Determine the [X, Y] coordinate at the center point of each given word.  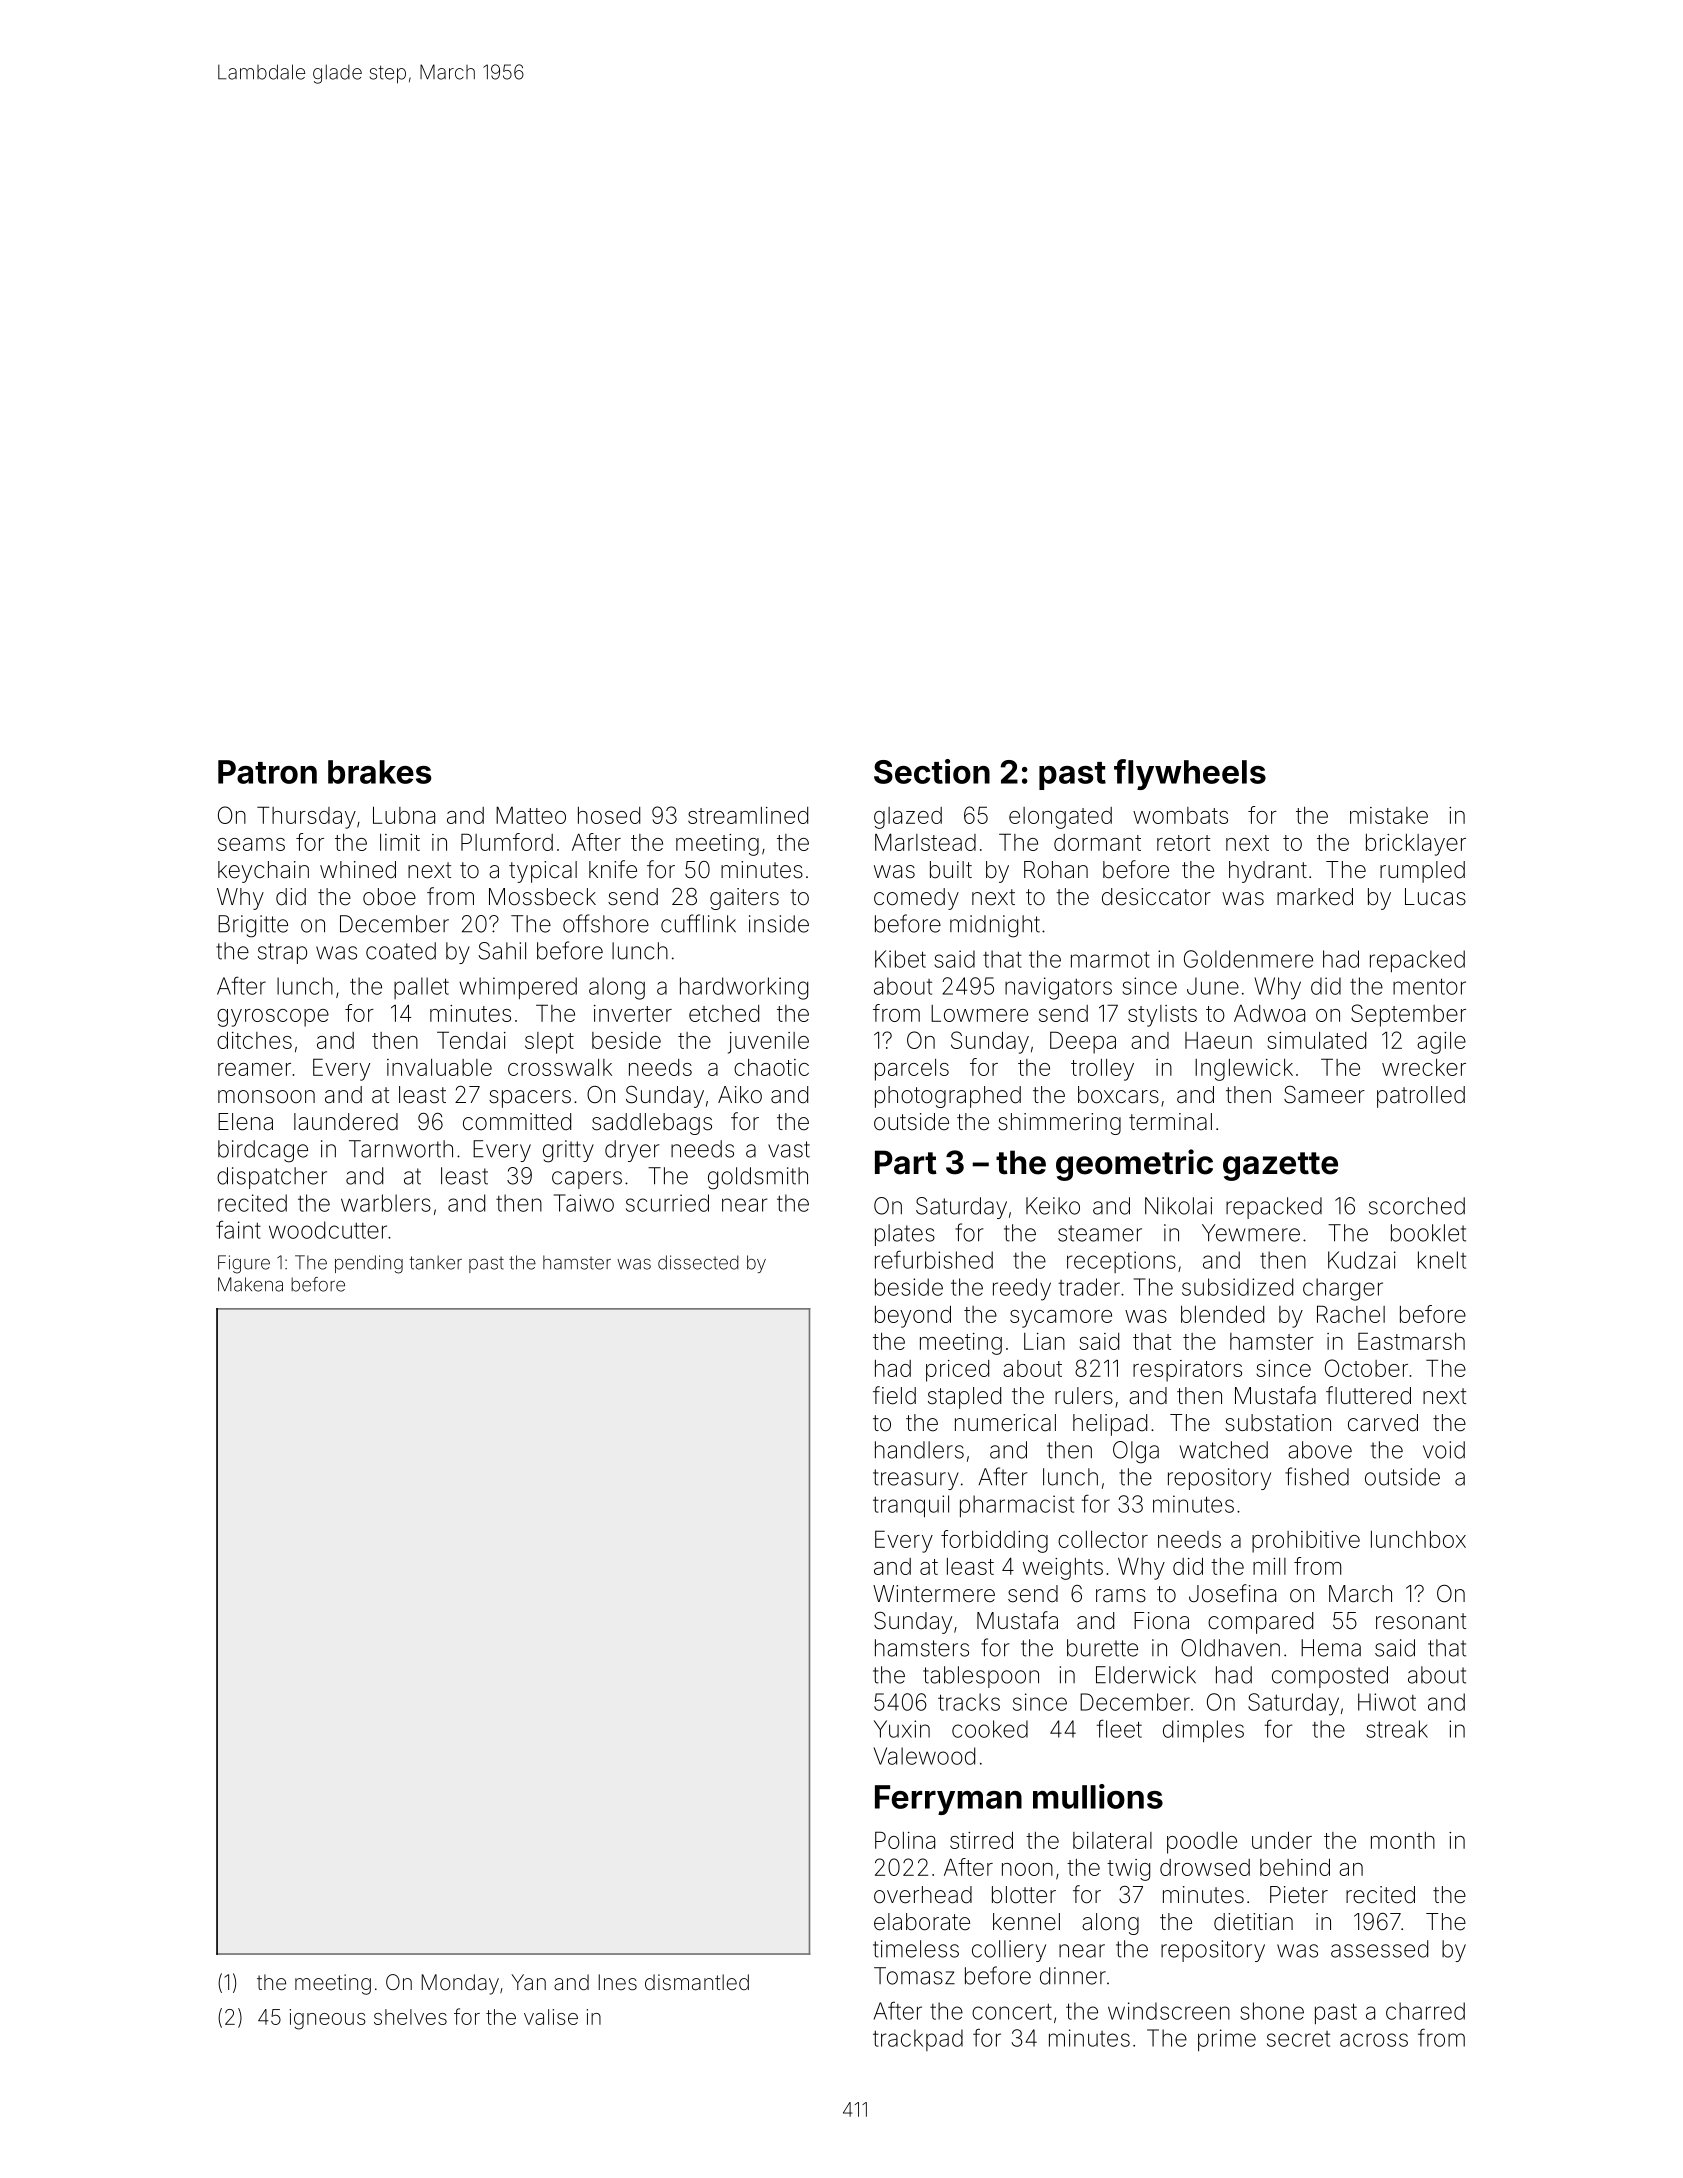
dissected [698, 1262]
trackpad [918, 2040]
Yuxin [902, 1729]
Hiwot [1387, 1702]
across [1374, 2040]
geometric [1134, 1165]
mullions [1098, 1796]
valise [551, 2017]
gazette [1280, 1166]
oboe [389, 897]
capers [587, 1180]
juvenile [768, 1043]
